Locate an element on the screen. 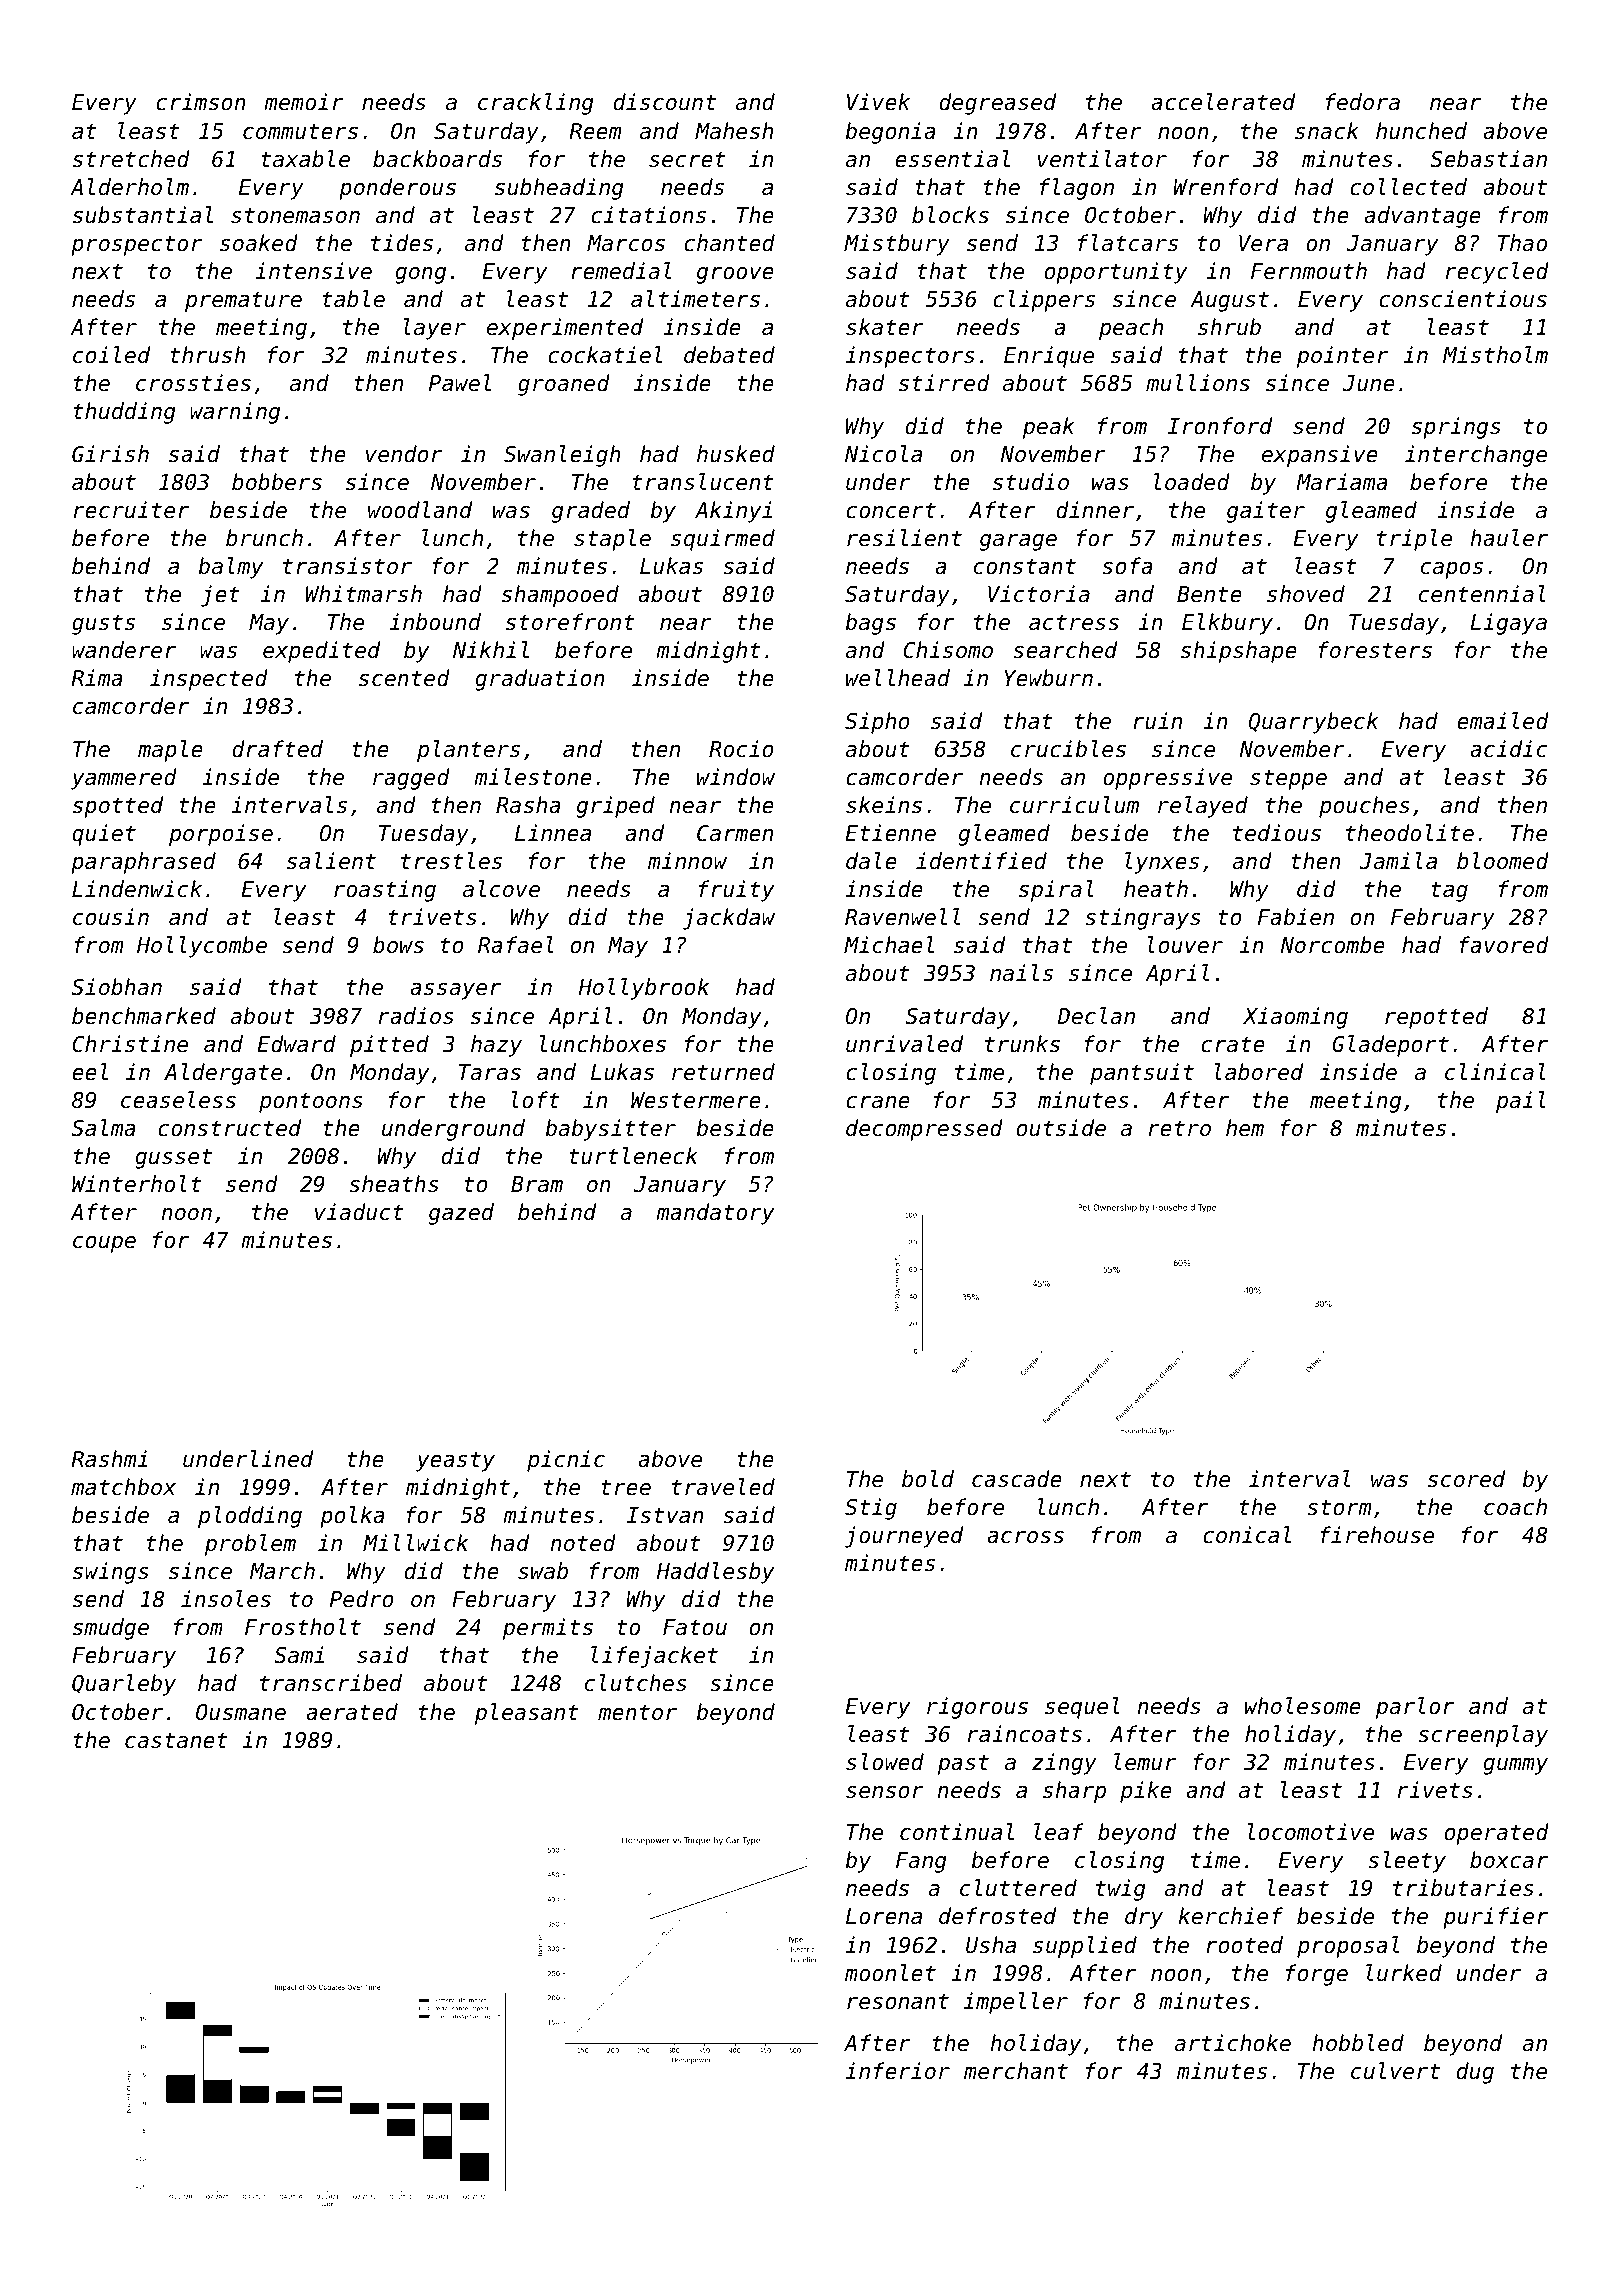 Image resolution: width=1620 pixels, height=2292 pixels. gummy is located at coordinates (1515, 1766).
